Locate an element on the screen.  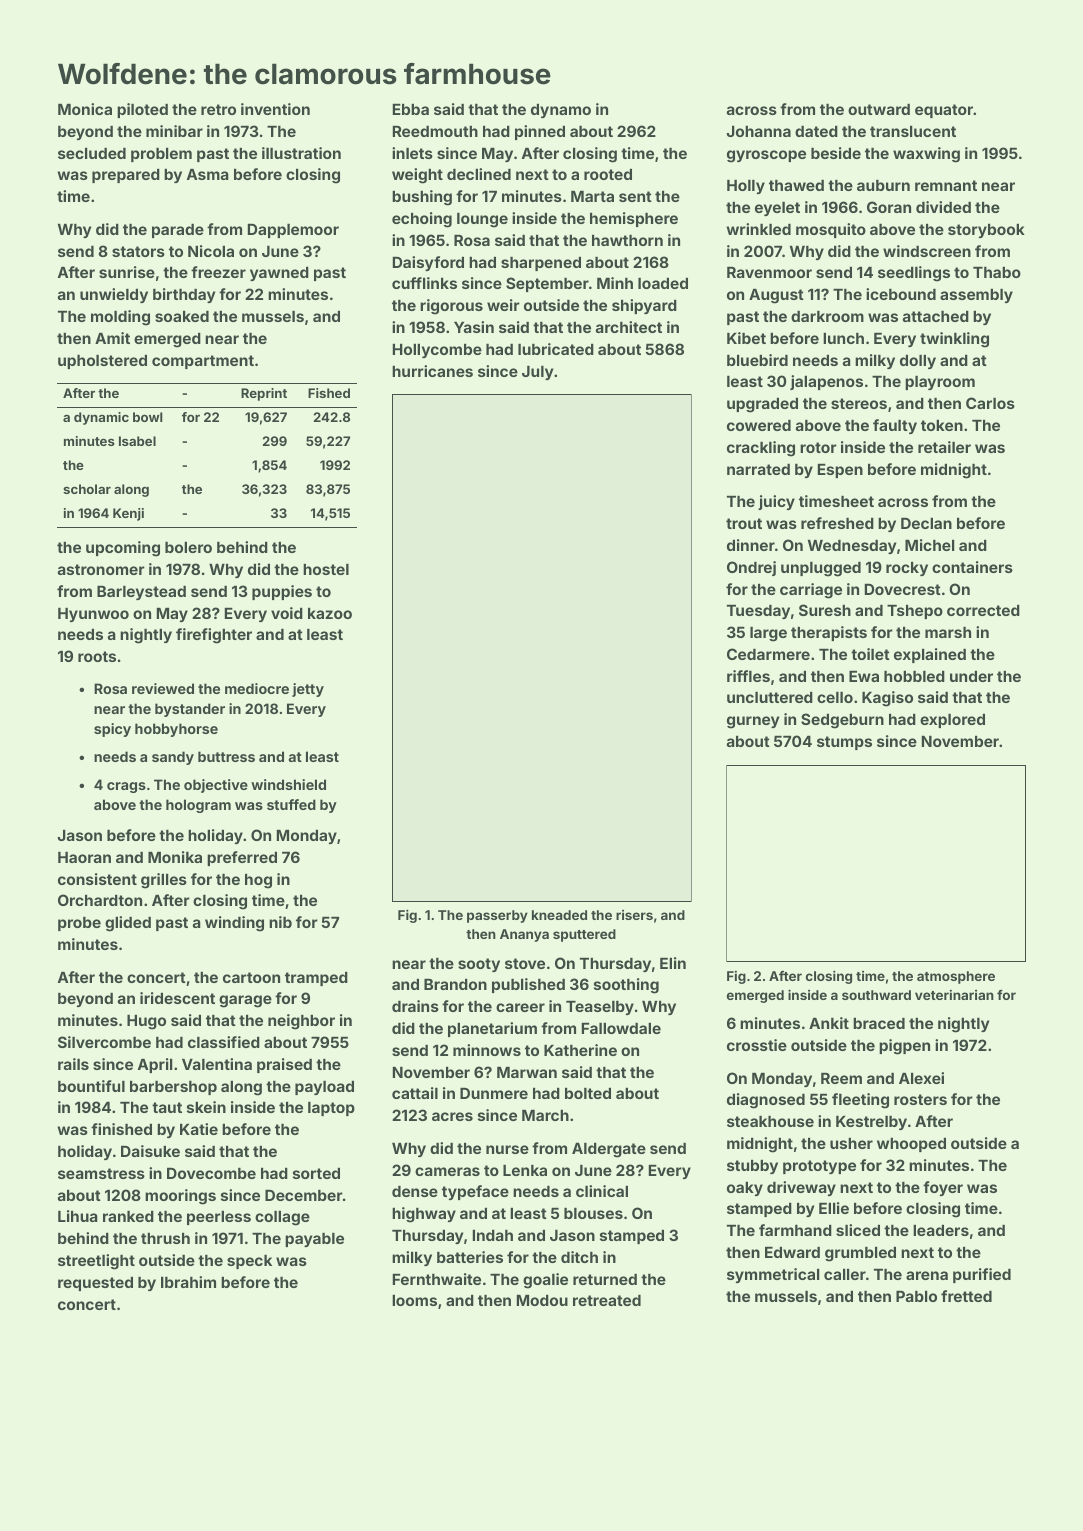
riffles is located at coordinates (748, 676).
